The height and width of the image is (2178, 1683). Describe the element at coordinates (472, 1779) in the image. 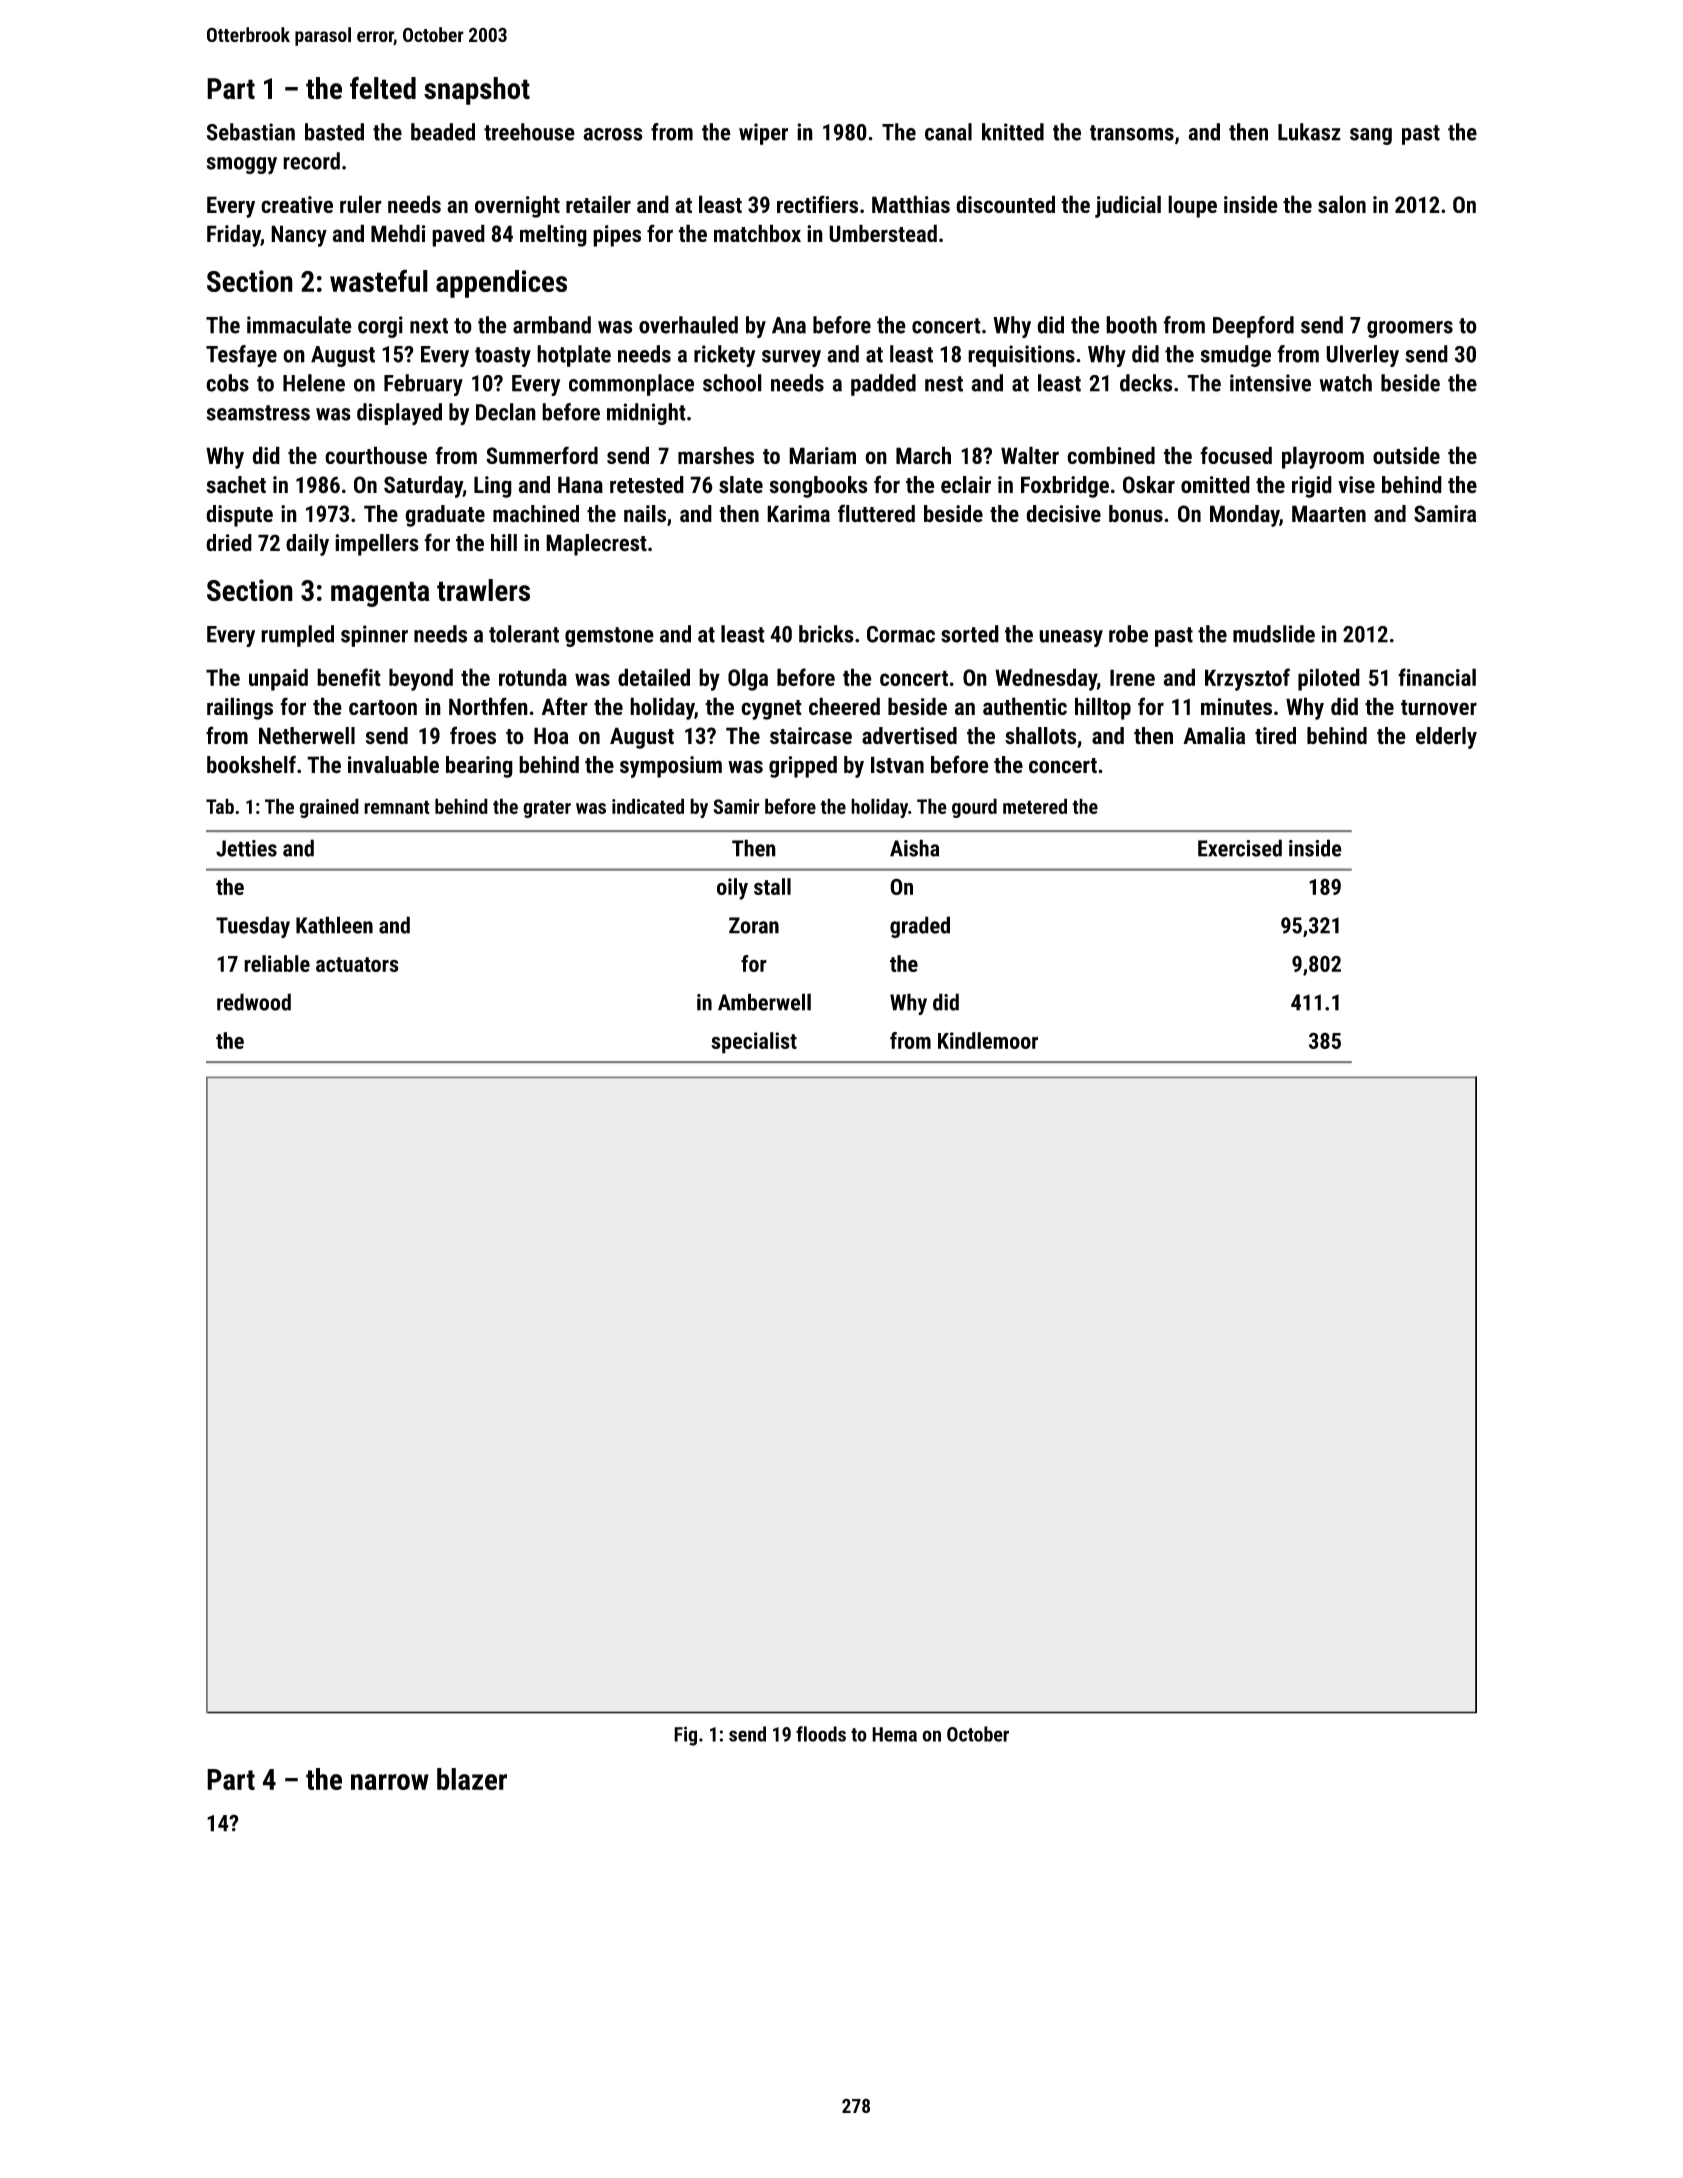

I see `blazer` at that location.
